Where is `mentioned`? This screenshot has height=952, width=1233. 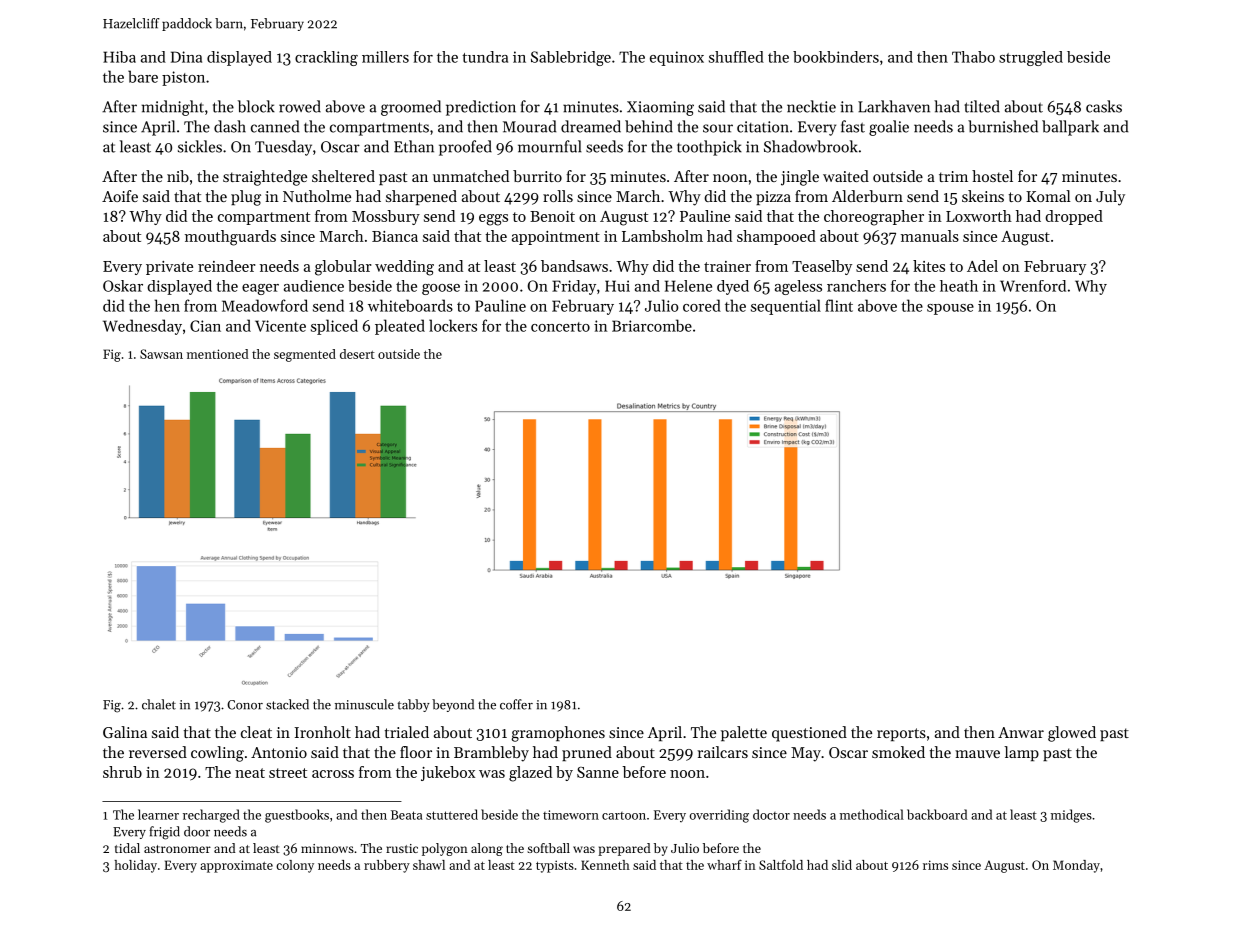 mentioned is located at coordinates (217, 354).
